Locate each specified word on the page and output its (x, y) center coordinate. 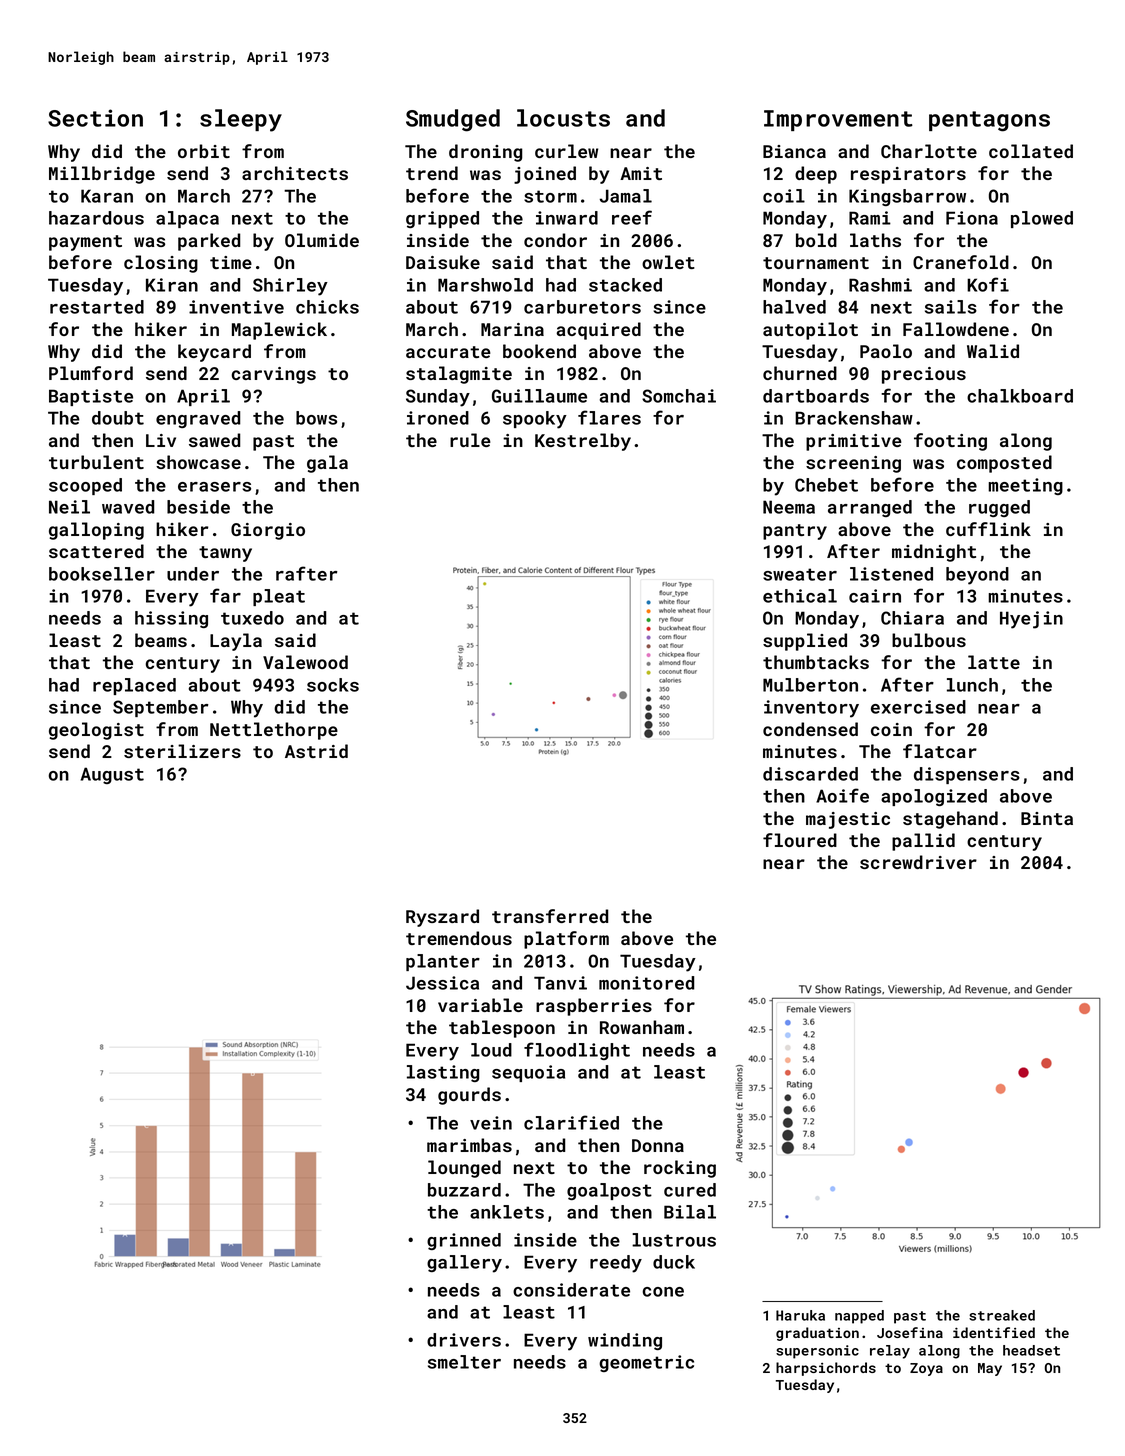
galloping (96, 531)
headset (1031, 1350)
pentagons (989, 121)
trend (432, 173)
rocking (680, 1169)
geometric (646, 1363)
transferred (550, 916)
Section (95, 118)
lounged (464, 1169)
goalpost (609, 1191)
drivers (464, 1340)
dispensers (967, 775)
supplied (805, 642)
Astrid (316, 751)
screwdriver (918, 862)
